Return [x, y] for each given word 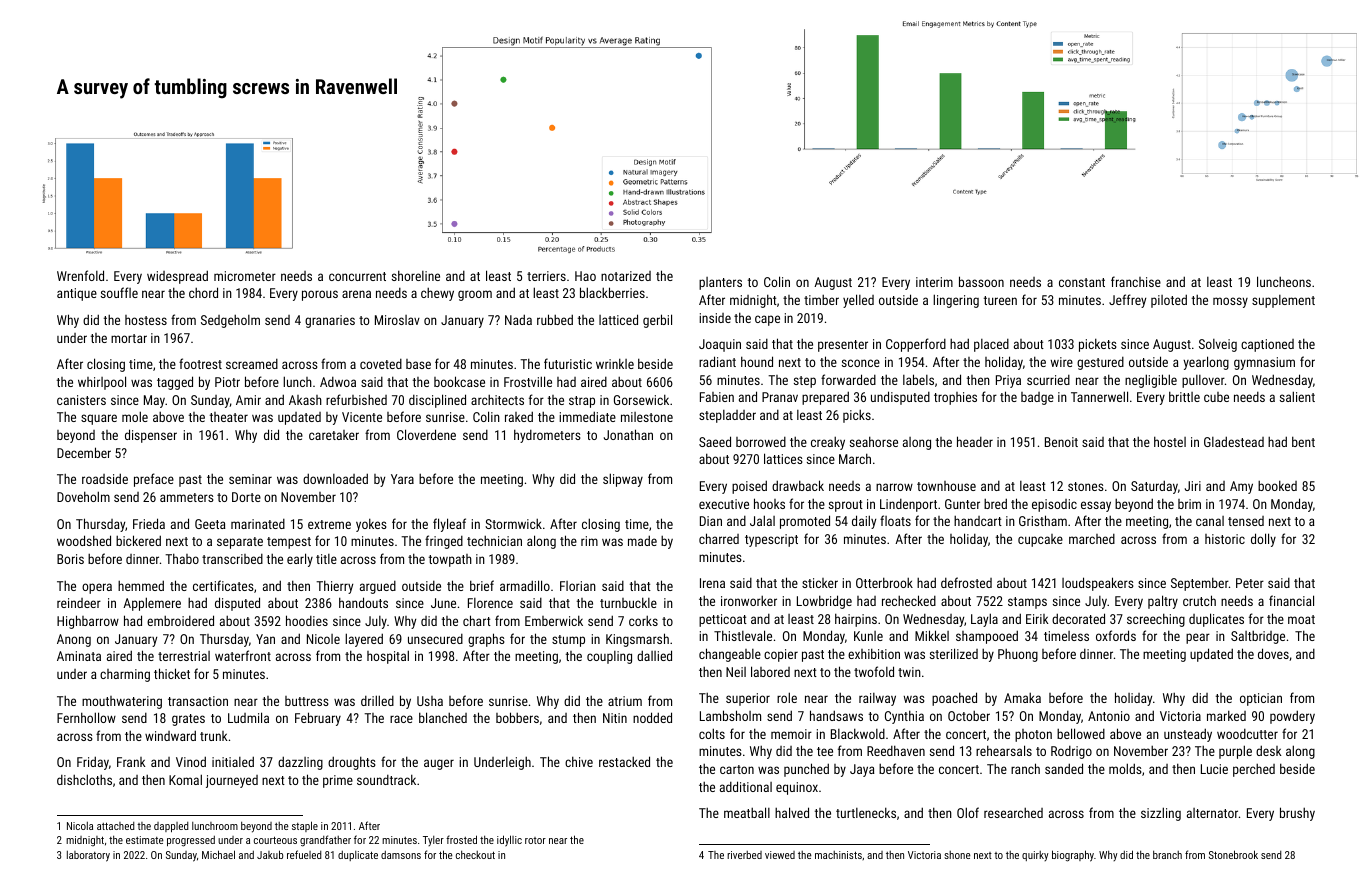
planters [720, 283]
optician [1261, 699]
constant [1082, 282]
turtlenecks [866, 812]
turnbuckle [628, 602]
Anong [74, 640]
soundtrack [386, 779]
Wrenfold [80, 275]
